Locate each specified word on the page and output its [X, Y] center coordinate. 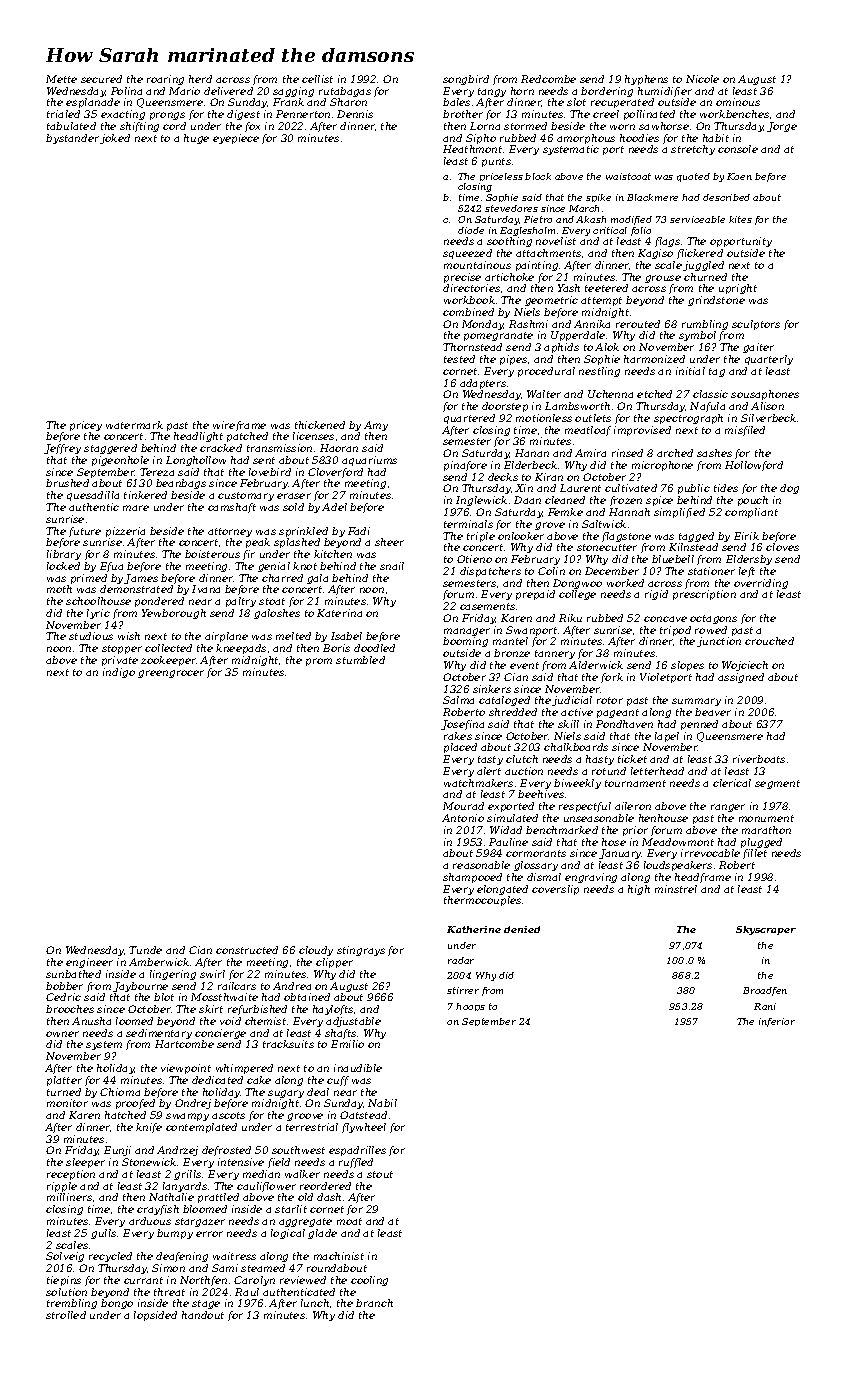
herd [200, 79]
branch [374, 1303]
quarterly [769, 360]
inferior [777, 1022]
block [538, 176]
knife [149, 1128]
